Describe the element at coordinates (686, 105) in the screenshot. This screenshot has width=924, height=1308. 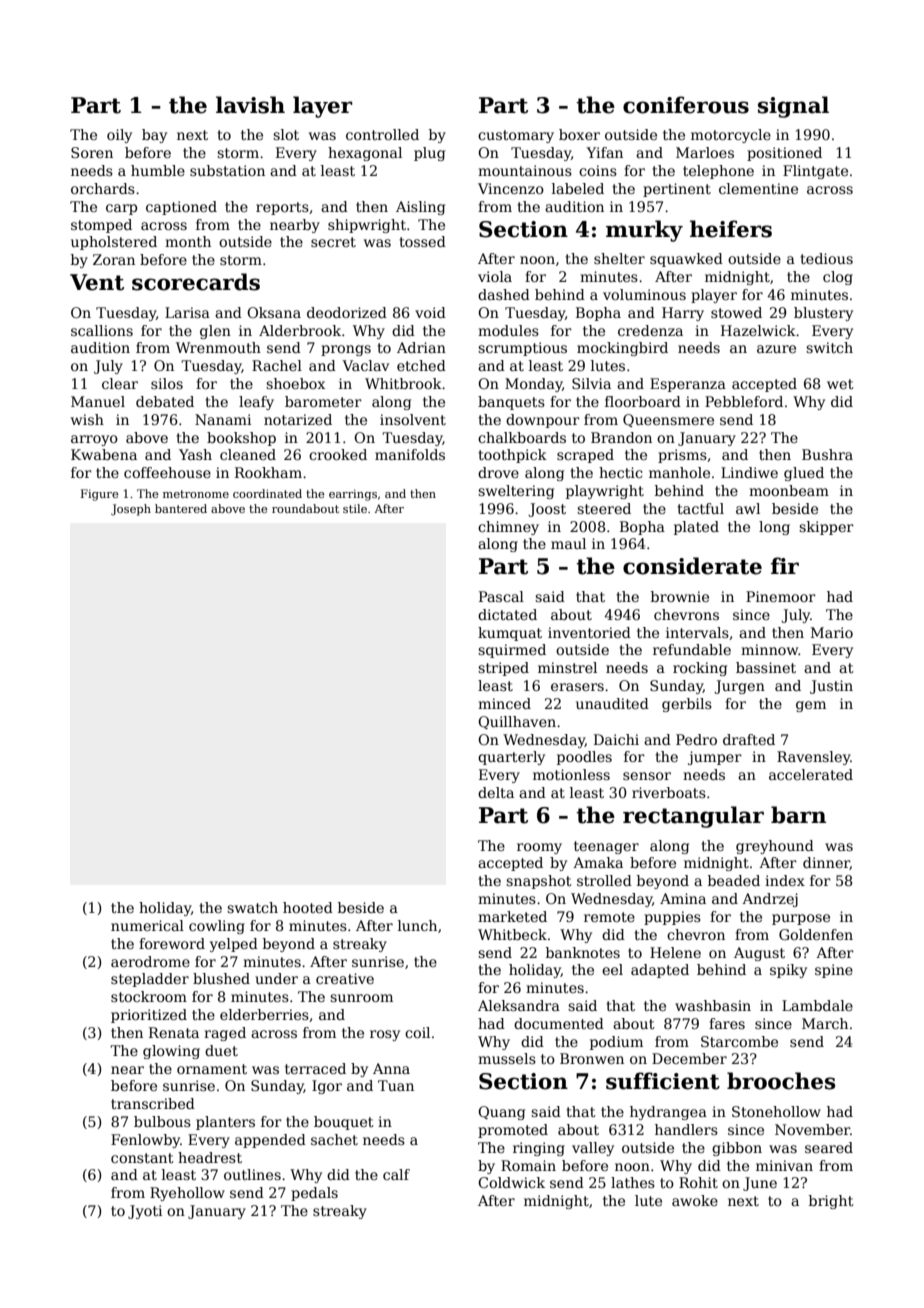
I see `coniferous` at that location.
